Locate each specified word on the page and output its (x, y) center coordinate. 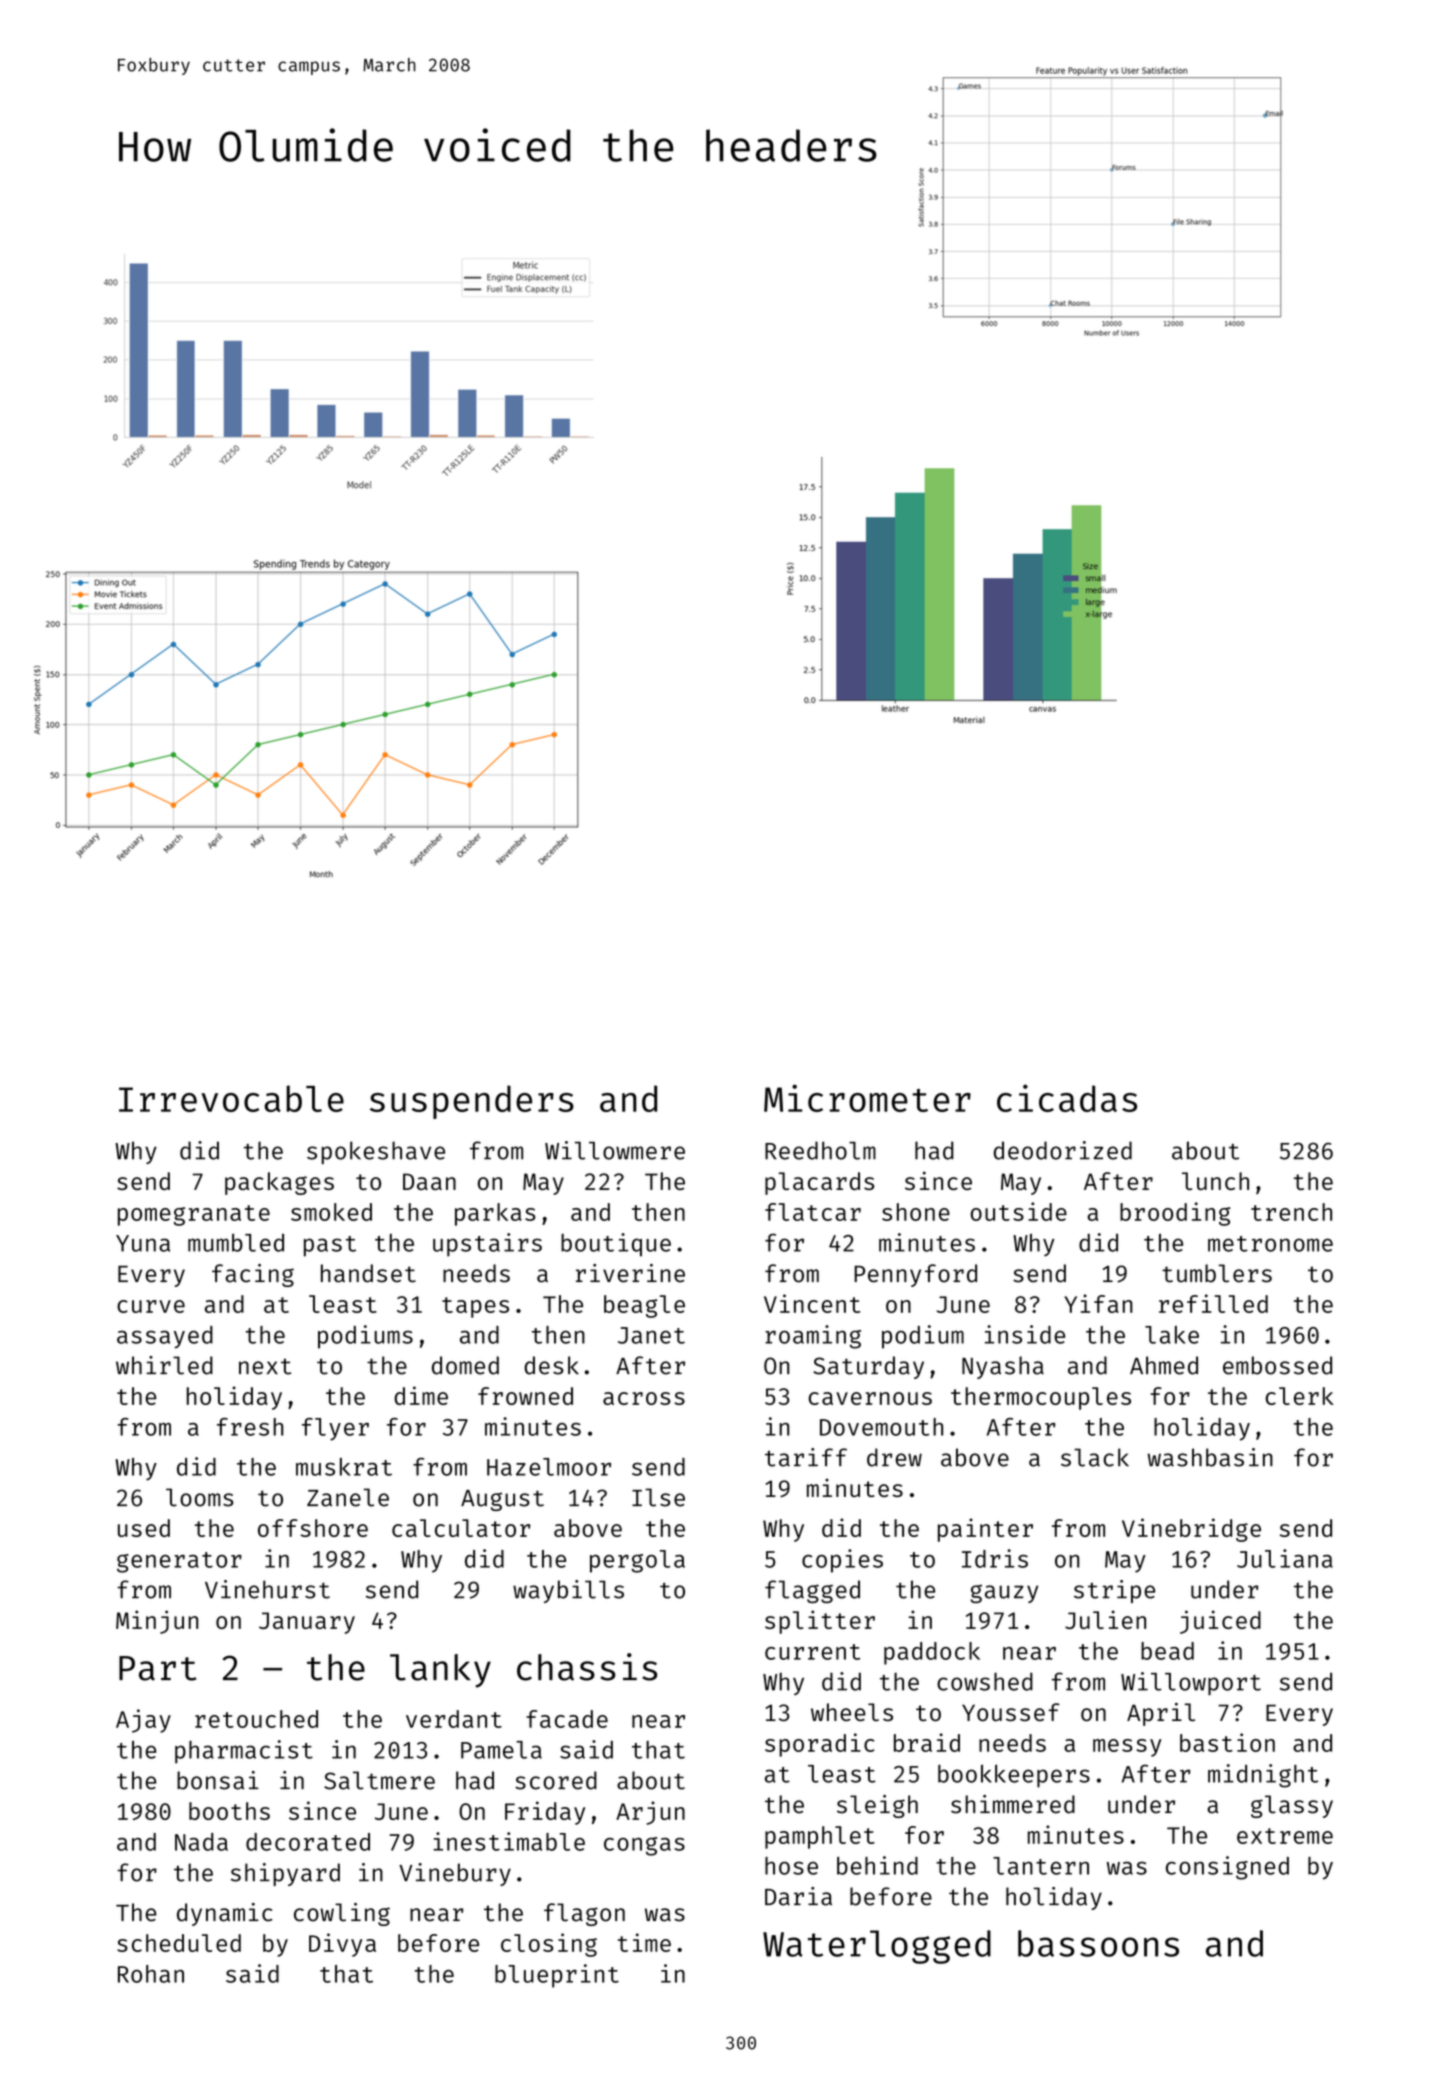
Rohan (151, 1974)
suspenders (472, 1102)
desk (551, 1365)
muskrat (344, 1467)
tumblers (1217, 1273)
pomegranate (194, 1215)
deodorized (1063, 1150)
